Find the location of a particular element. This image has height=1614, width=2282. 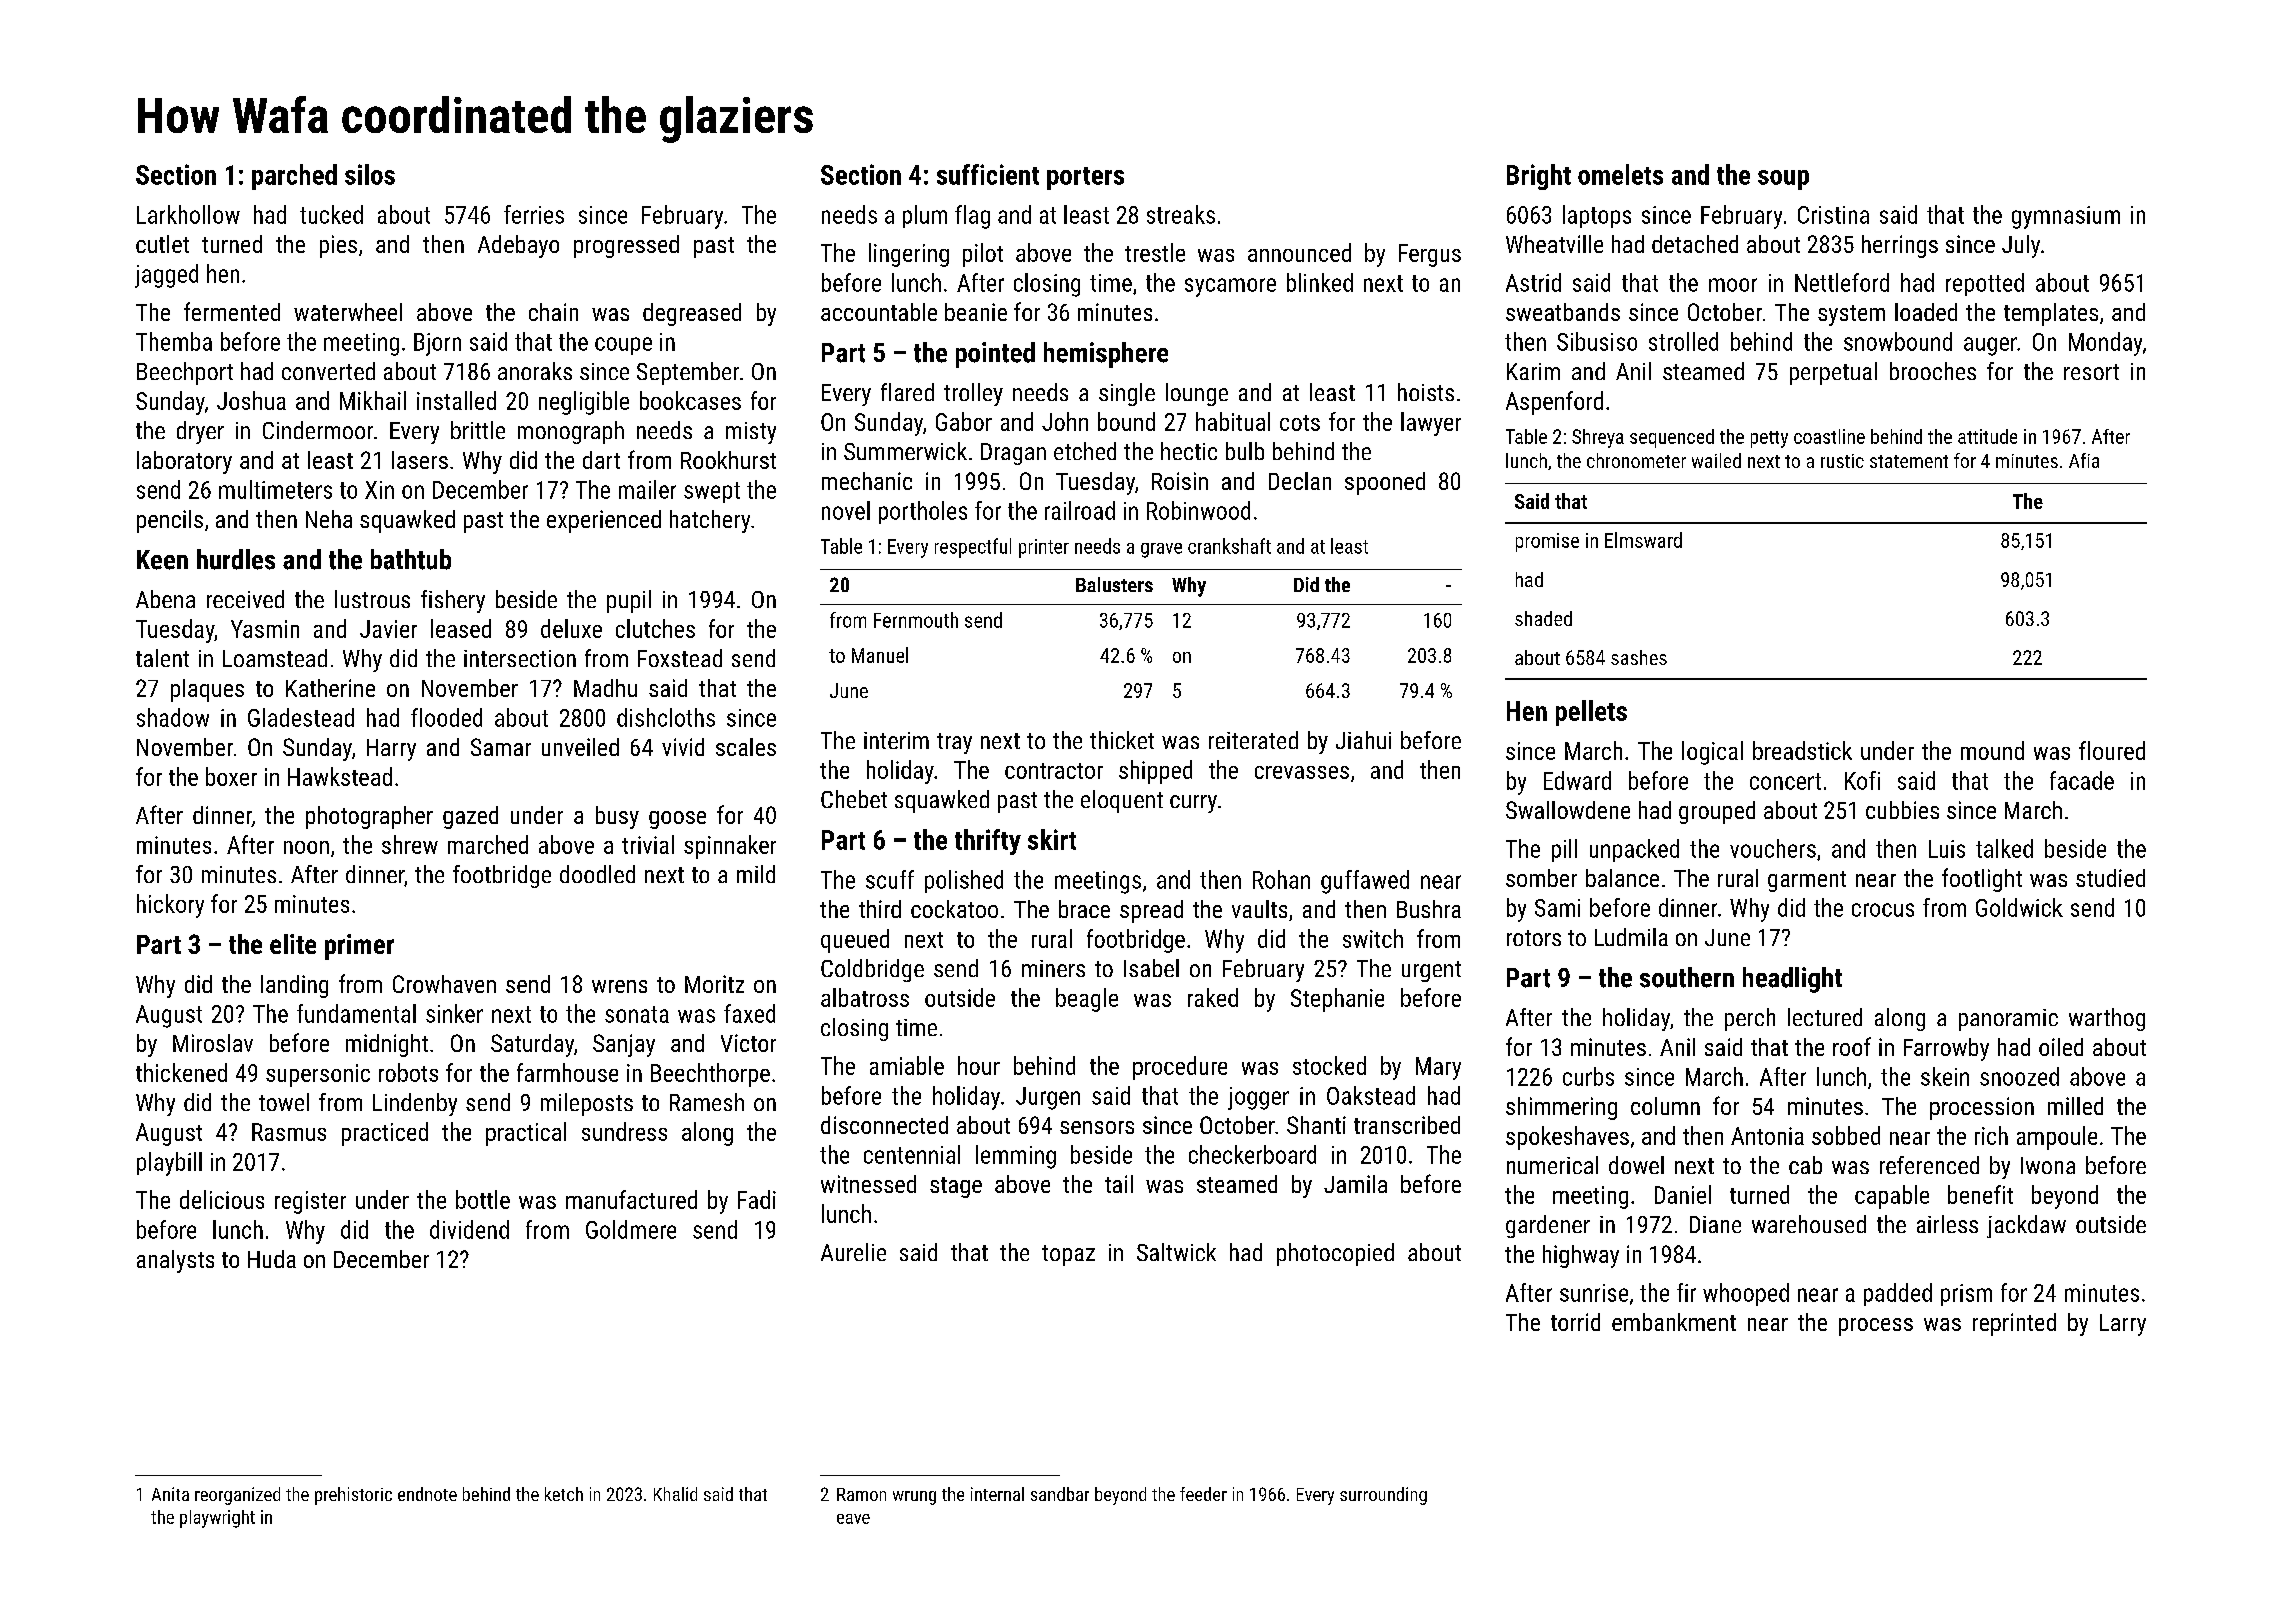

practical is located at coordinates (526, 1134).
